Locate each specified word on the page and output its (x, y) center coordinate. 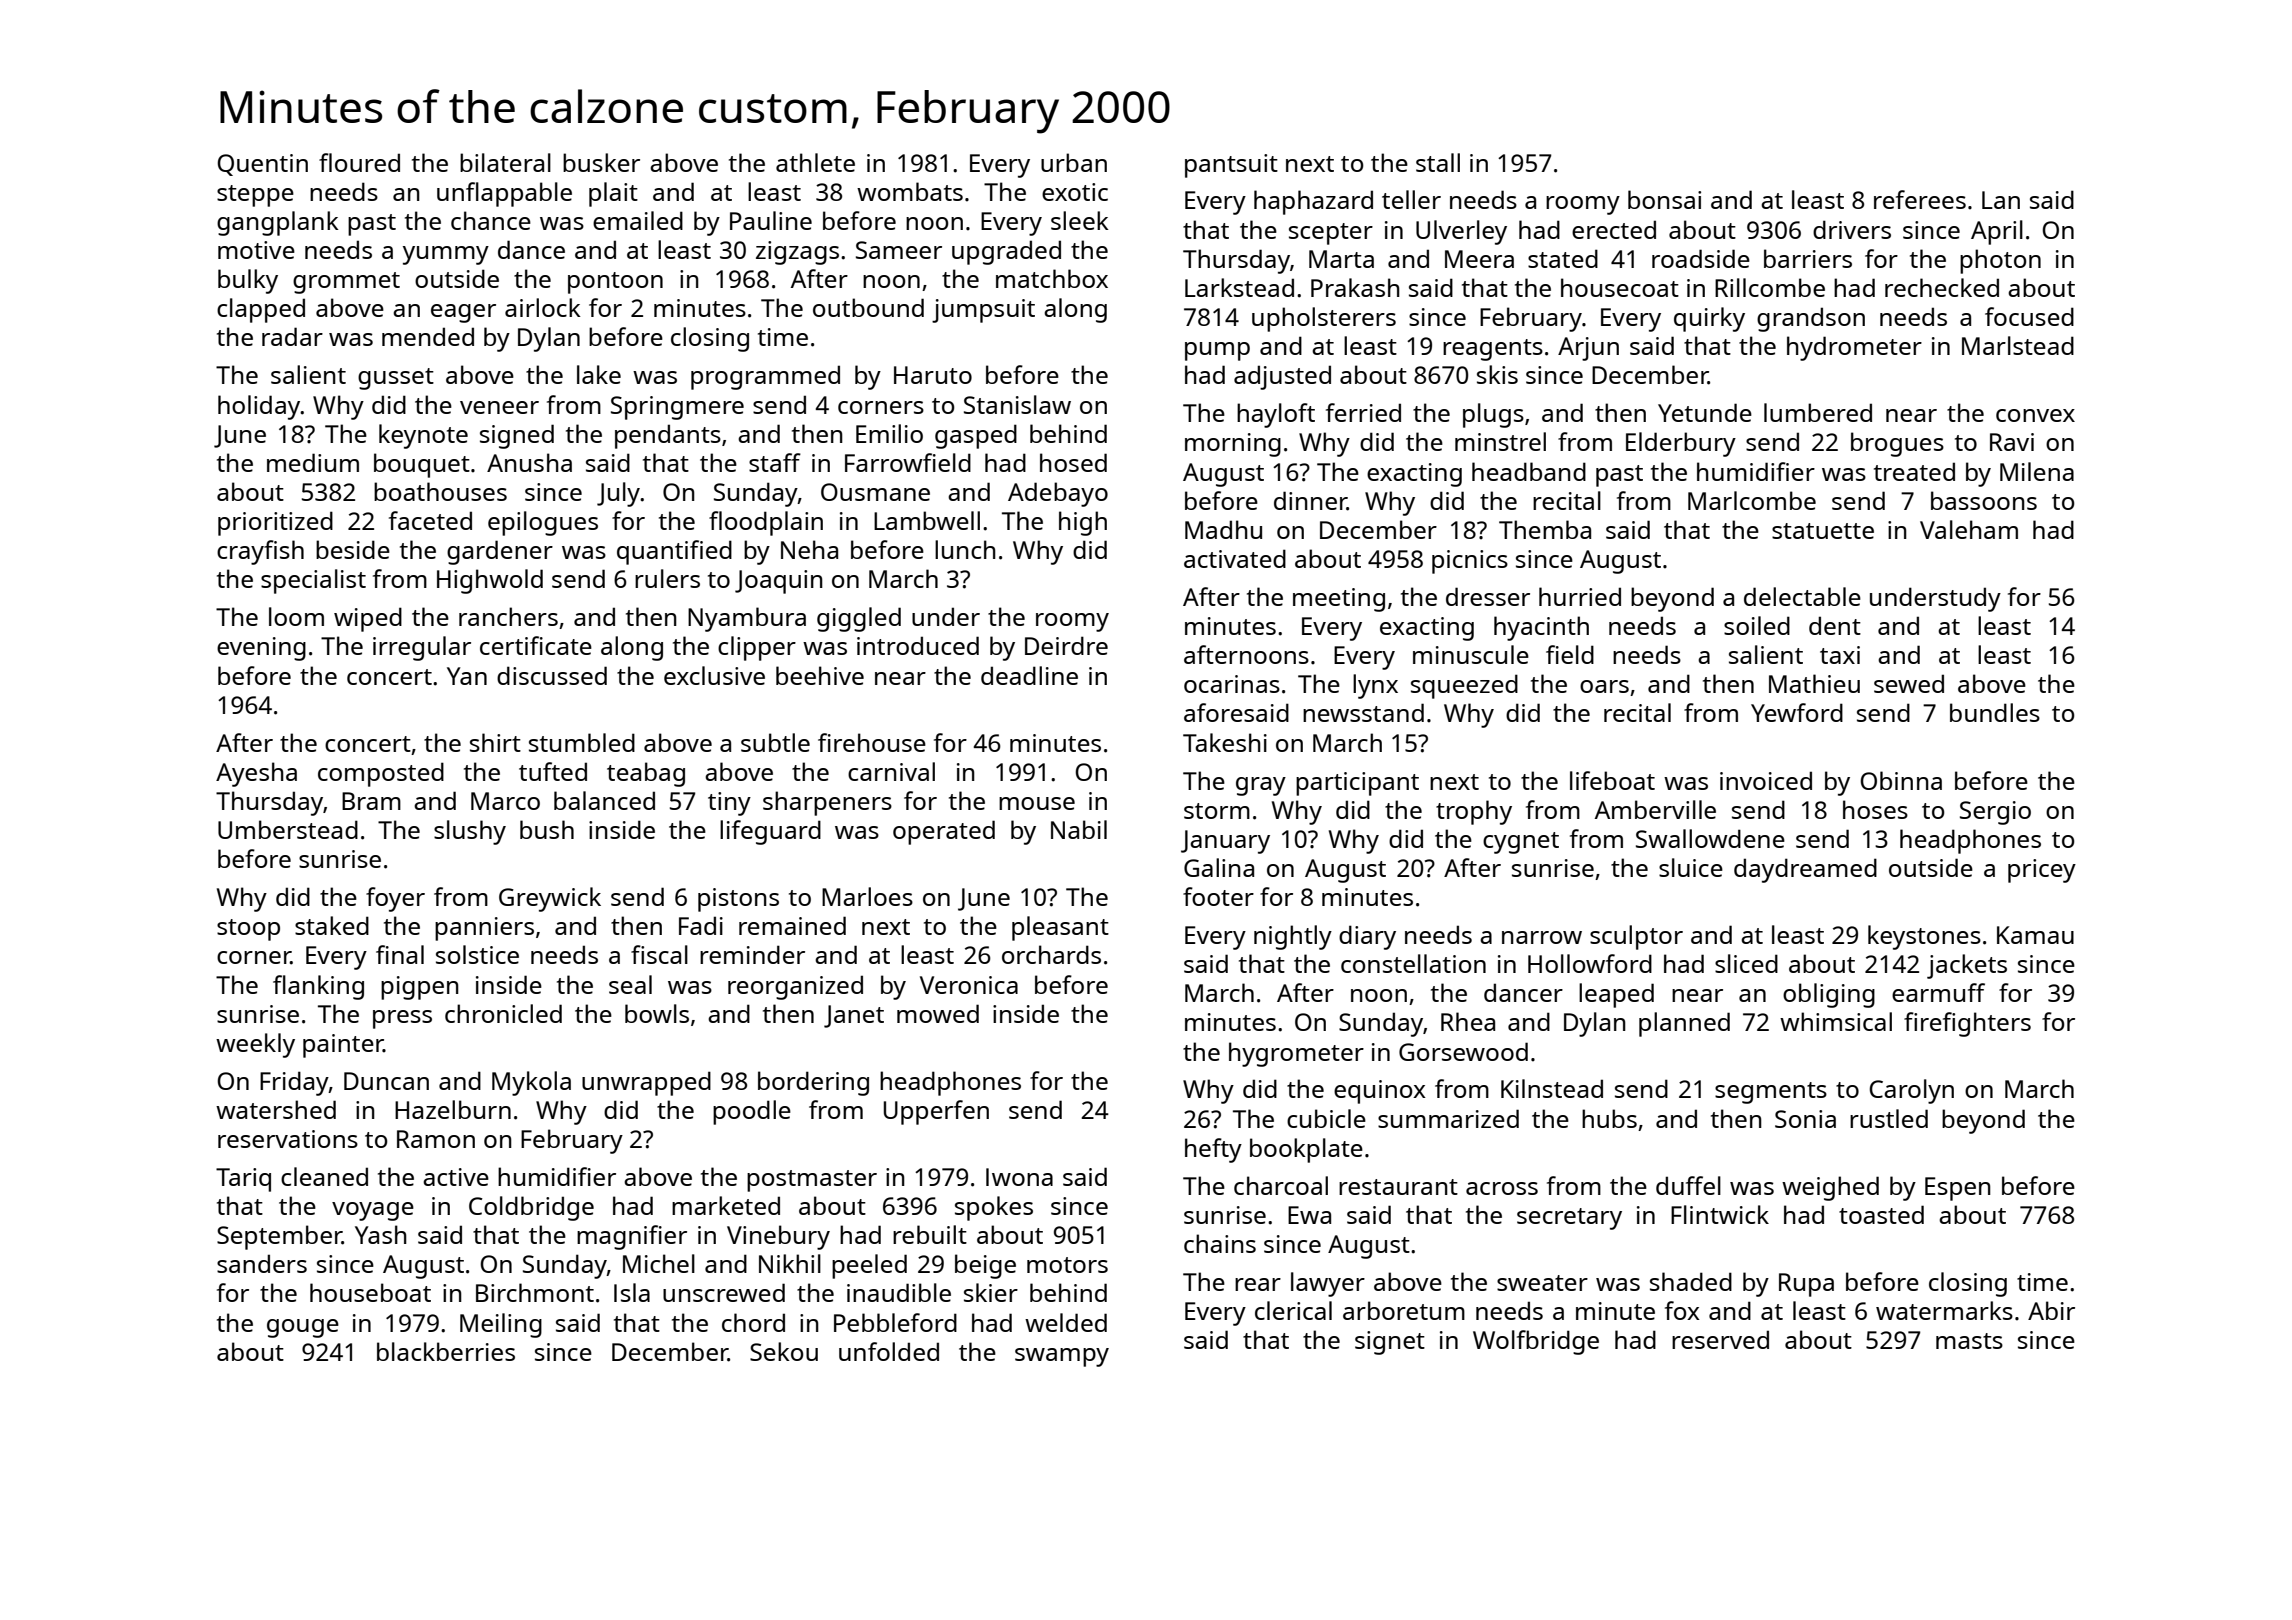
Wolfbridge (1536, 1342)
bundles (1995, 712)
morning (1233, 445)
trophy (1474, 812)
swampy (1062, 1357)
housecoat (1620, 287)
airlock (543, 307)
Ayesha (256, 774)
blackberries (446, 1351)
